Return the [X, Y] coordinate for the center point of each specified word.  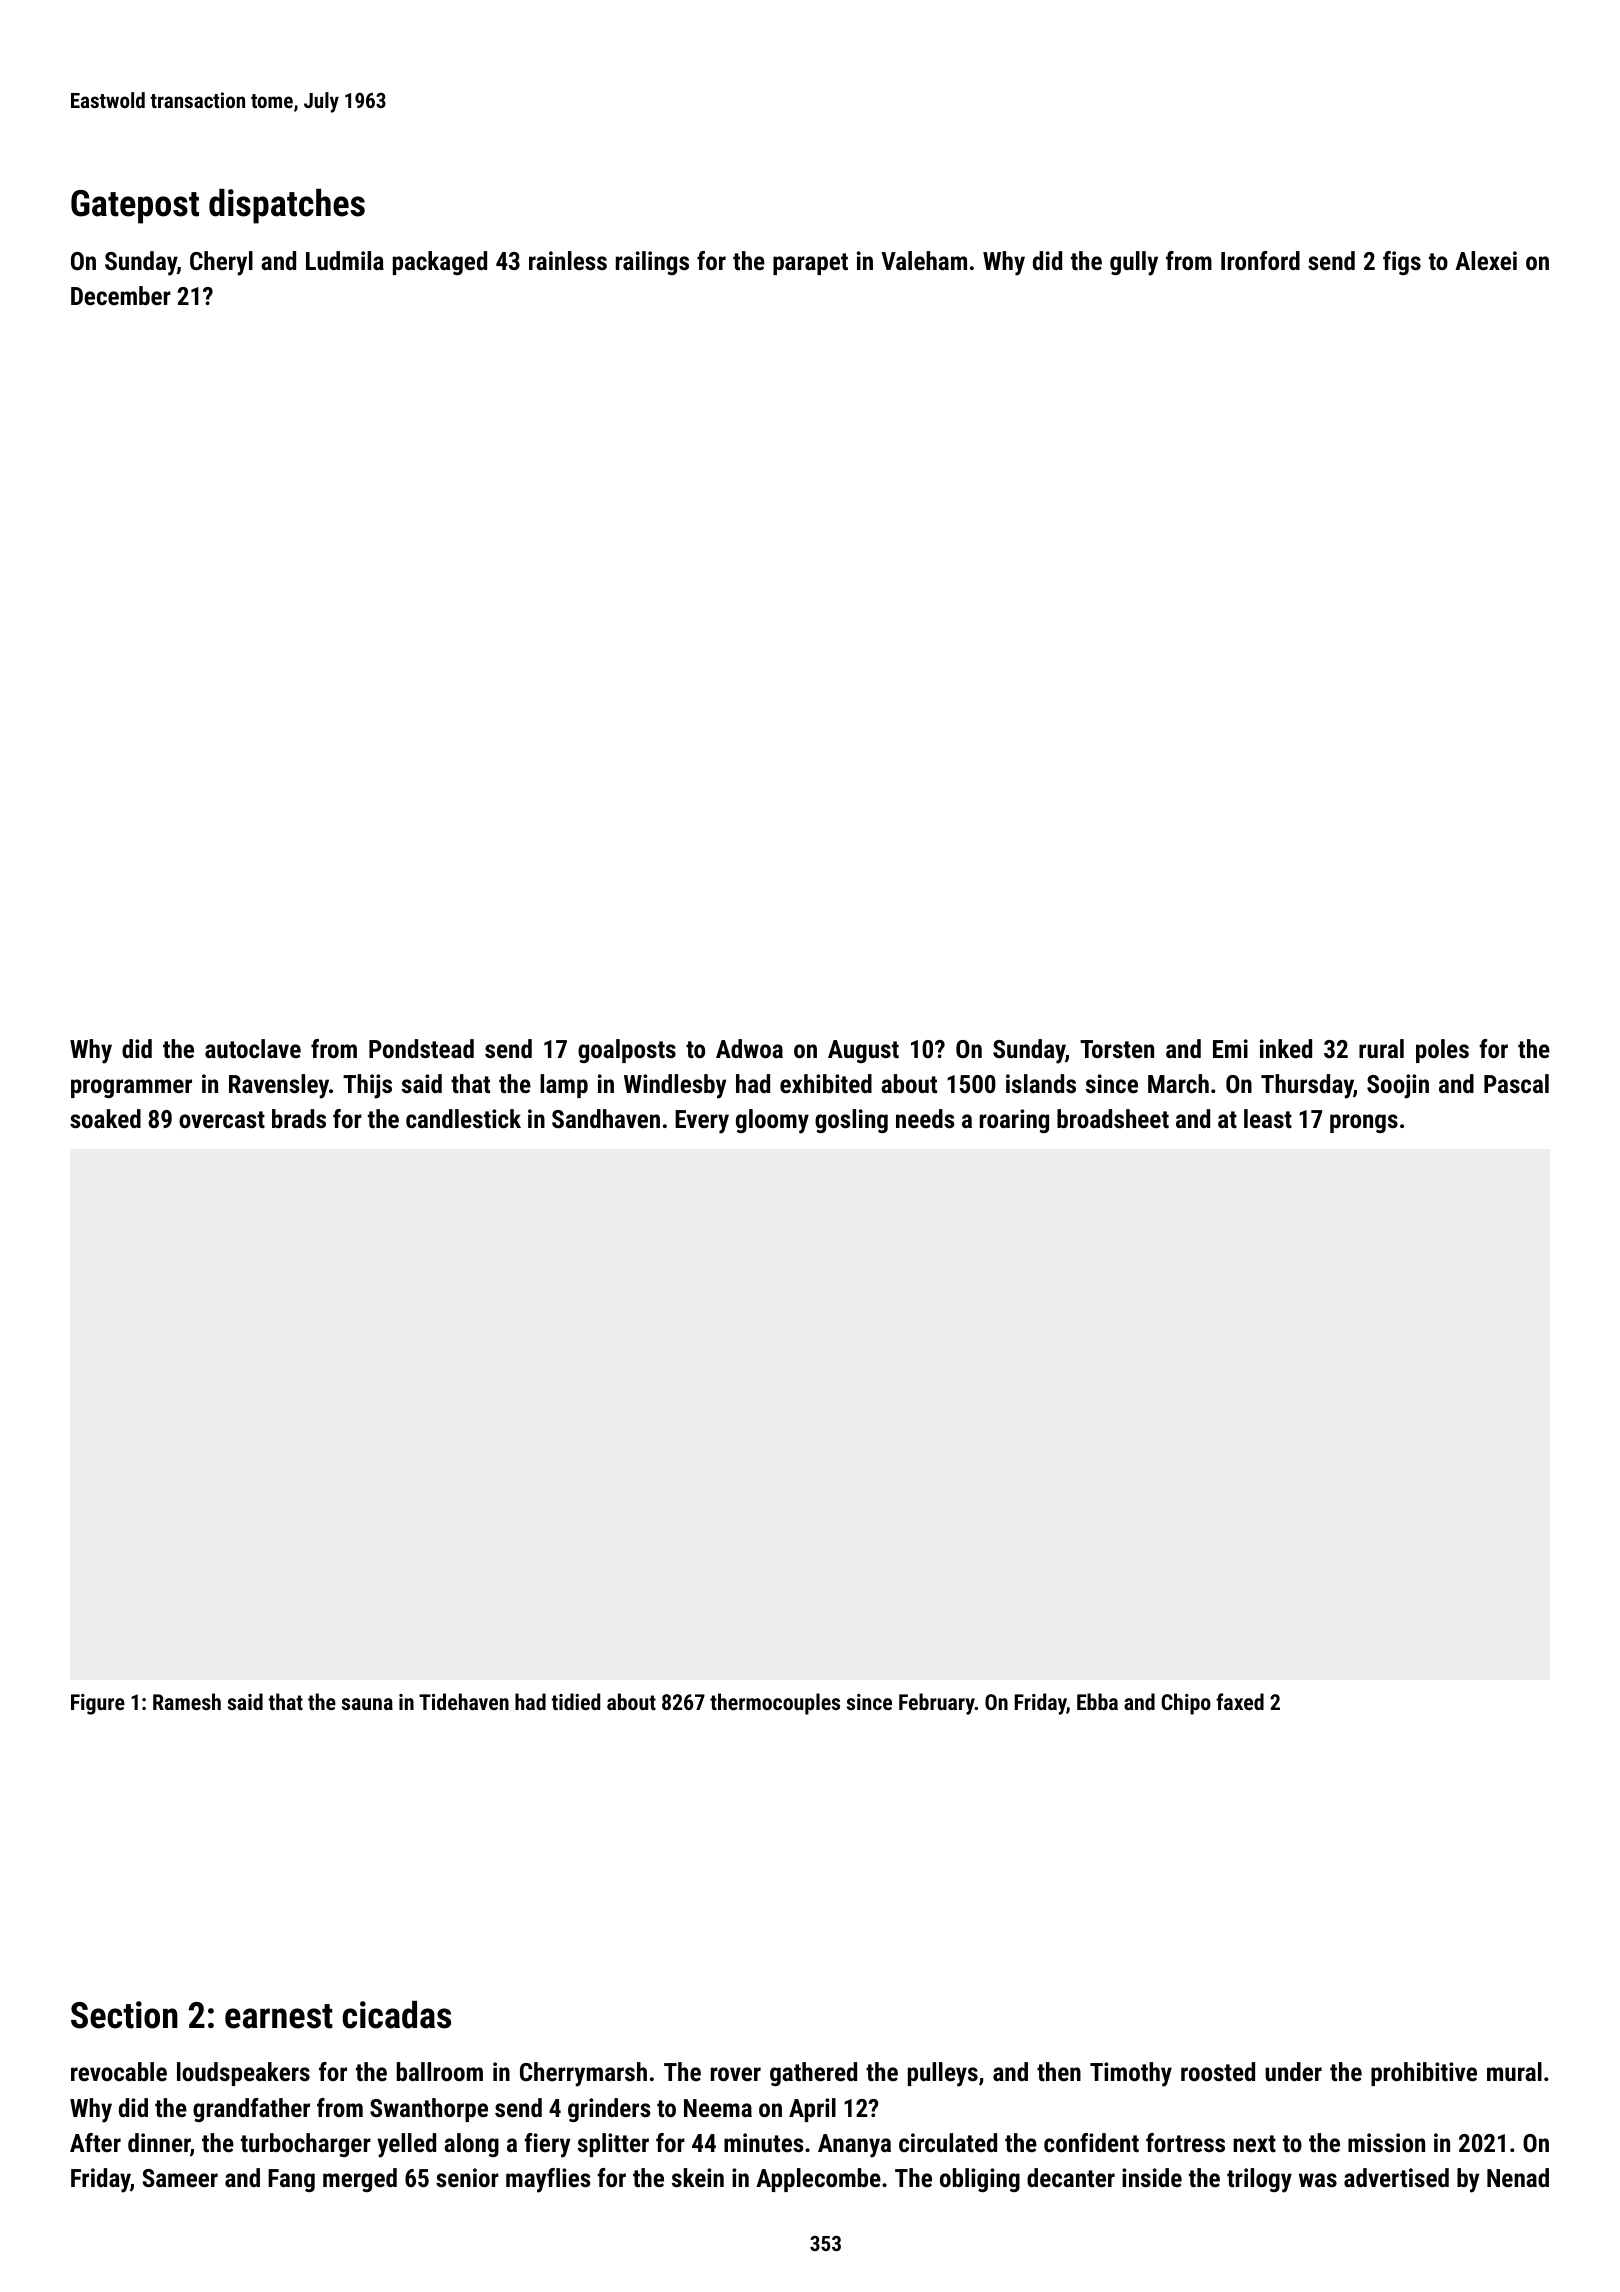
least [1268, 1118]
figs [1402, 263]
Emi [1230, 1048]
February [937, 1704]
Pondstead [421, 1048]
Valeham [924, 260]
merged [360, 2180]
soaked [105, 1118]
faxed [1240, 1701]
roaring [1014, 1121]
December [121, 295]
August [863, 1051]
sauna [367, 1704]
